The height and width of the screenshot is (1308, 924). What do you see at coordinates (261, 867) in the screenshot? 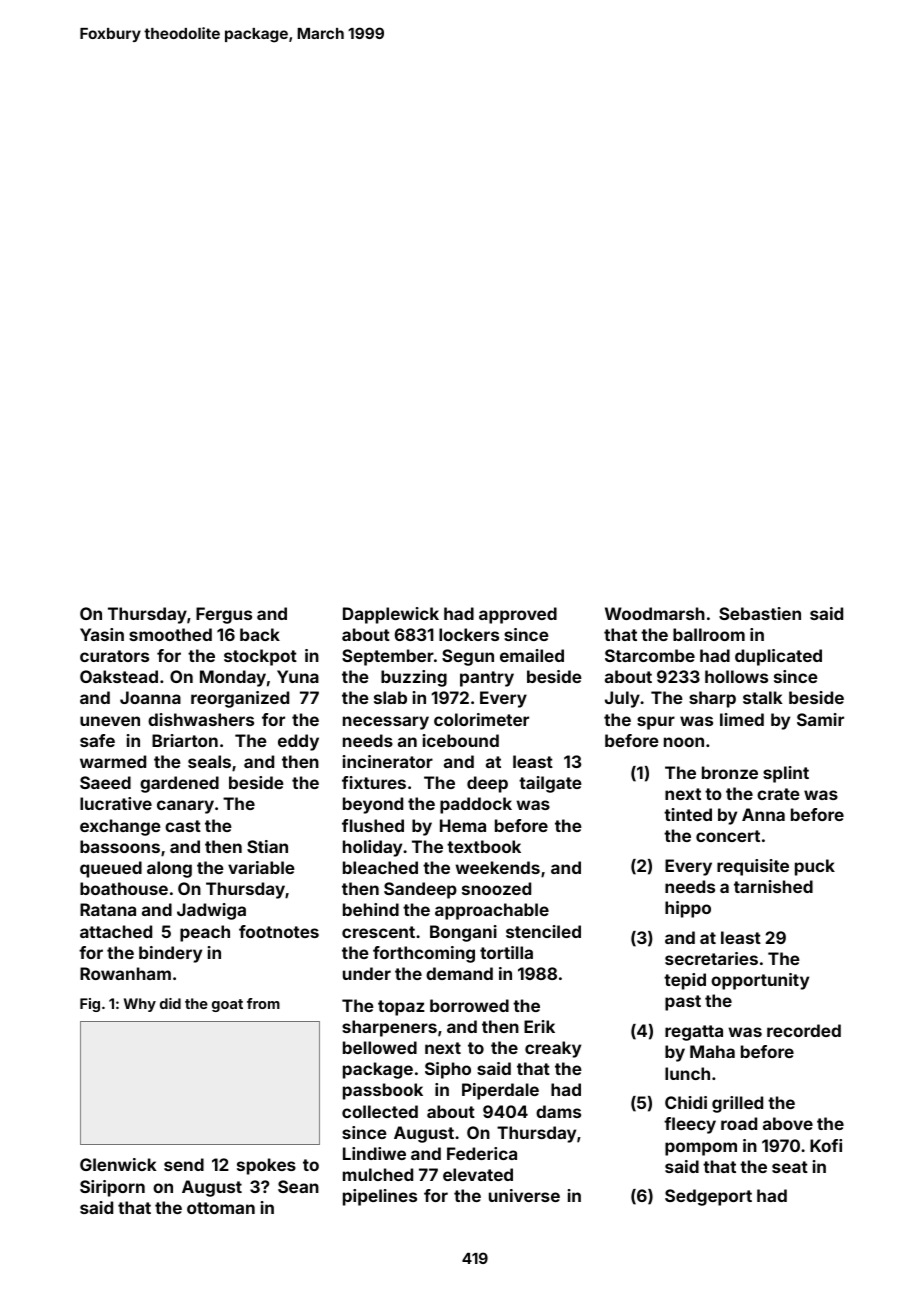
I see `variable` at bounding box center [261, 867].
